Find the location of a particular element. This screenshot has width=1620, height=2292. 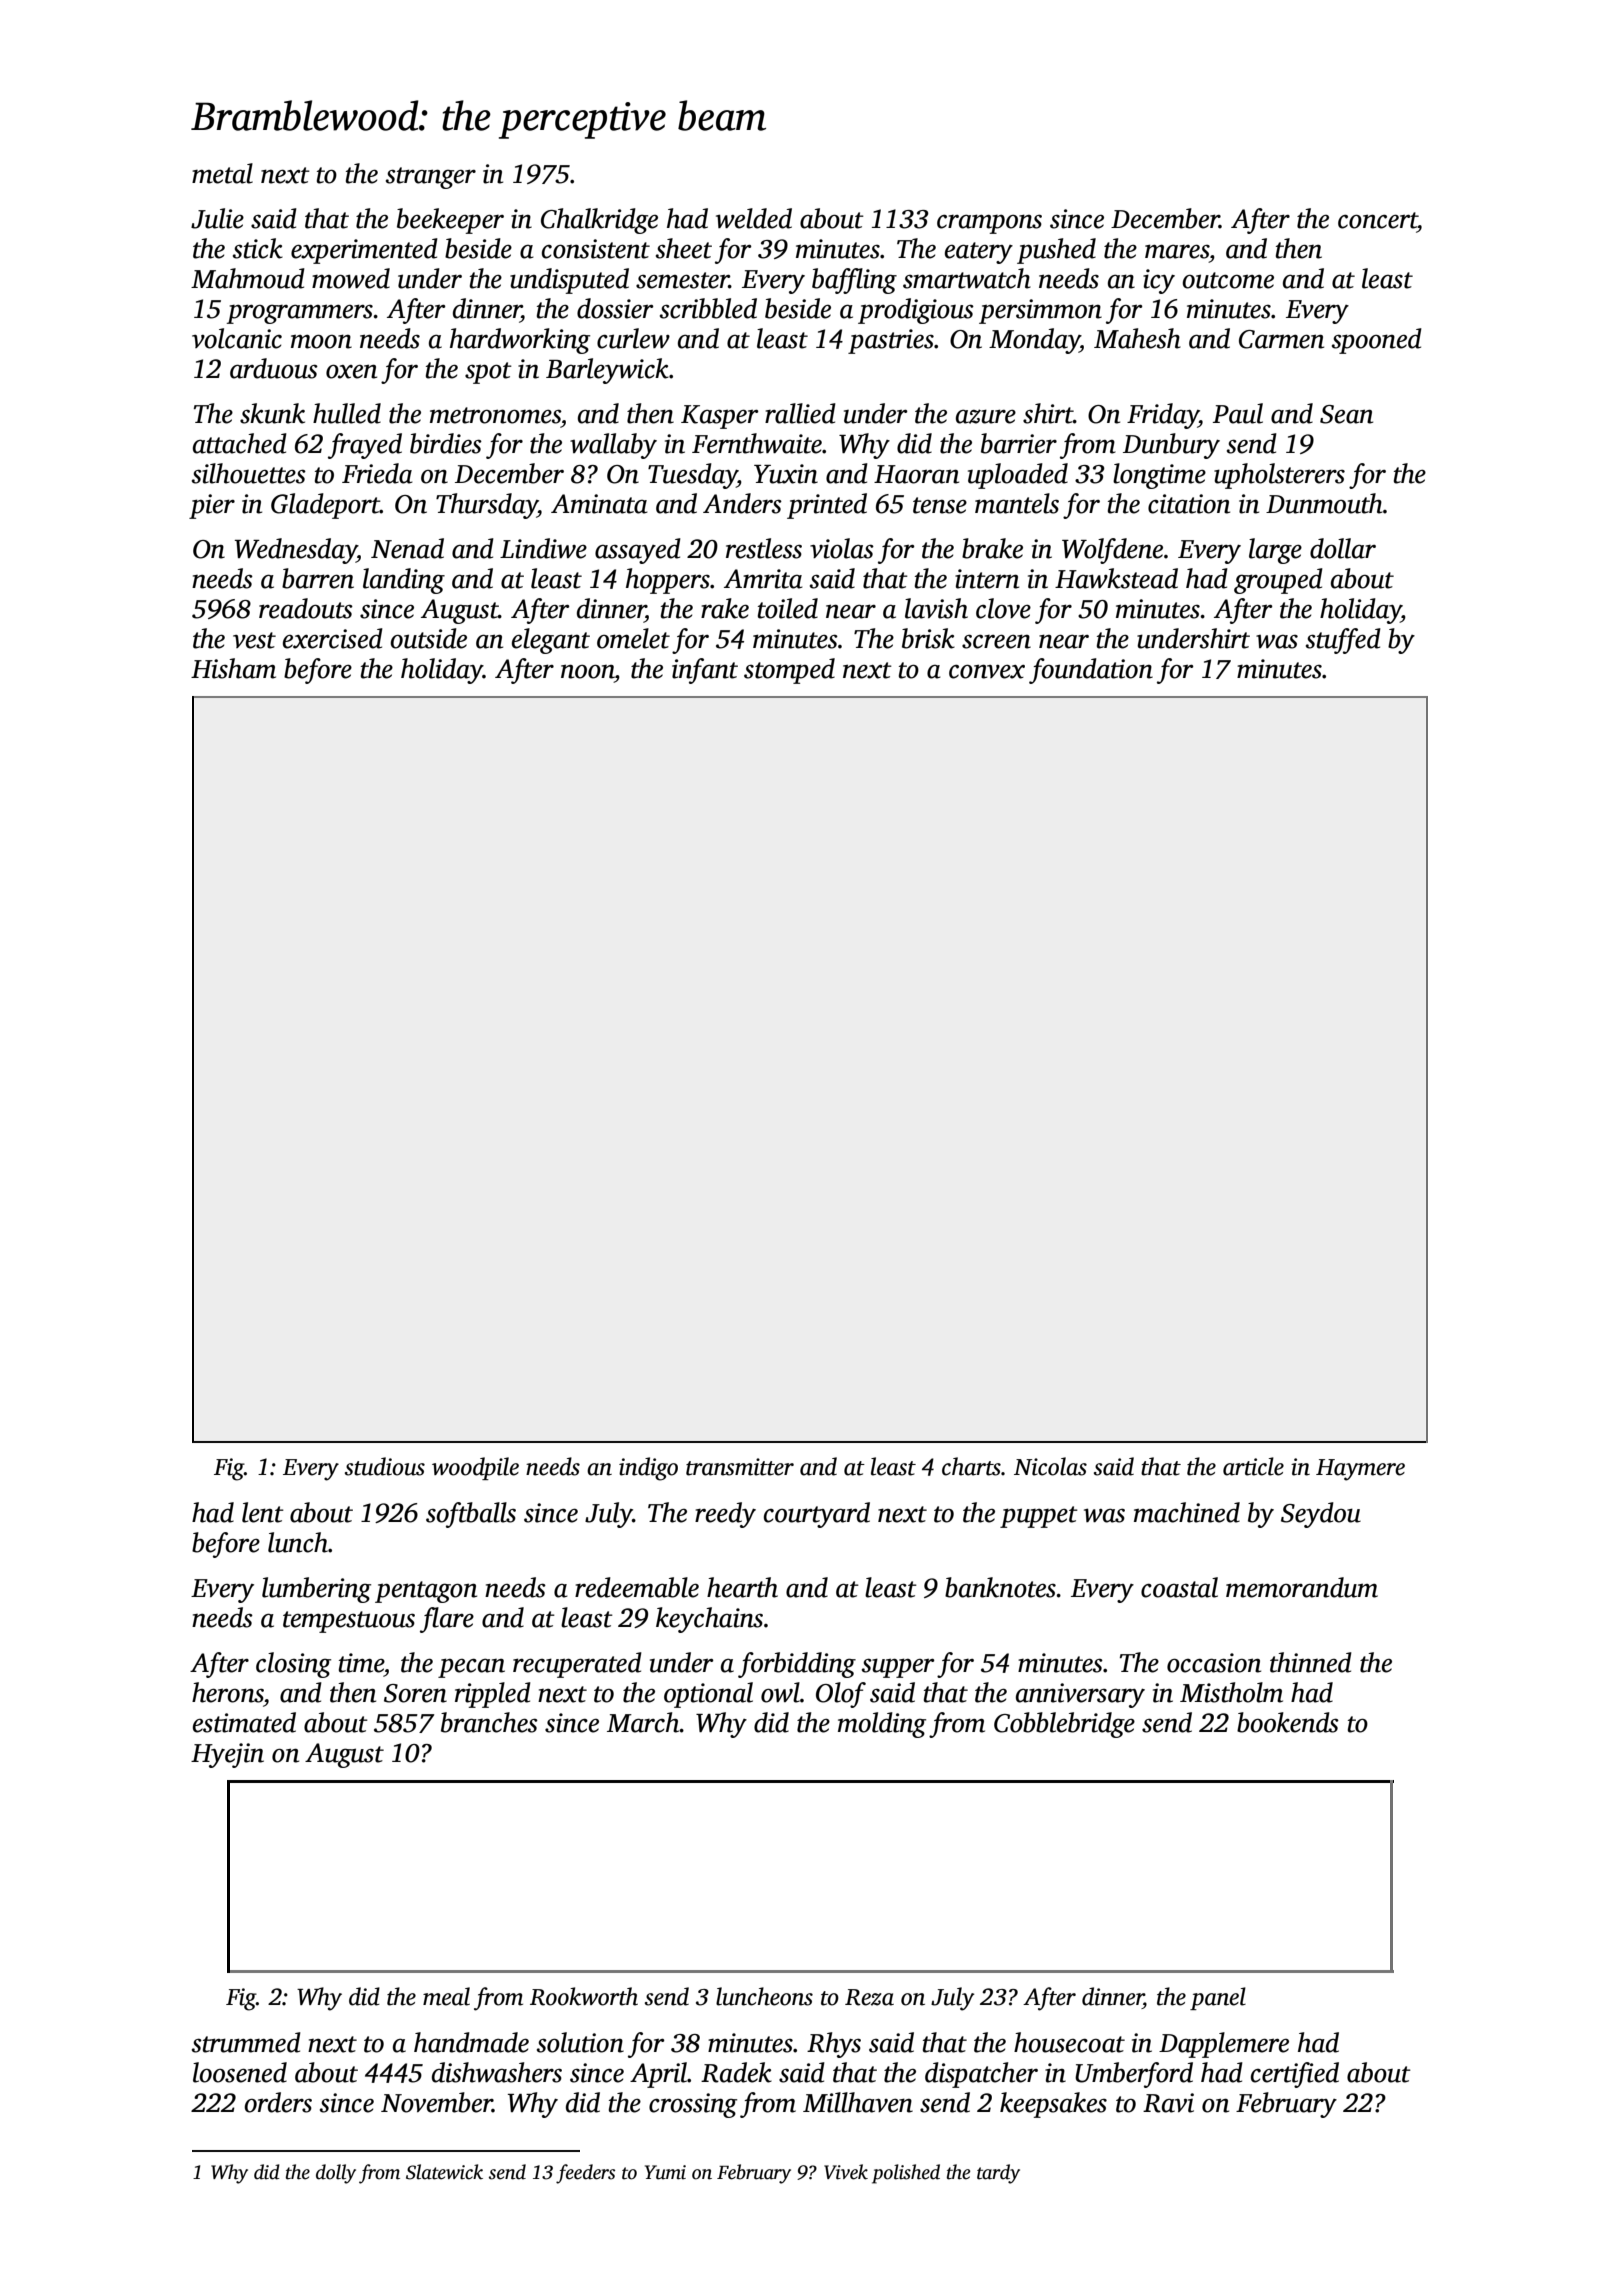

foundation is located at coordinates (1091, 671).
